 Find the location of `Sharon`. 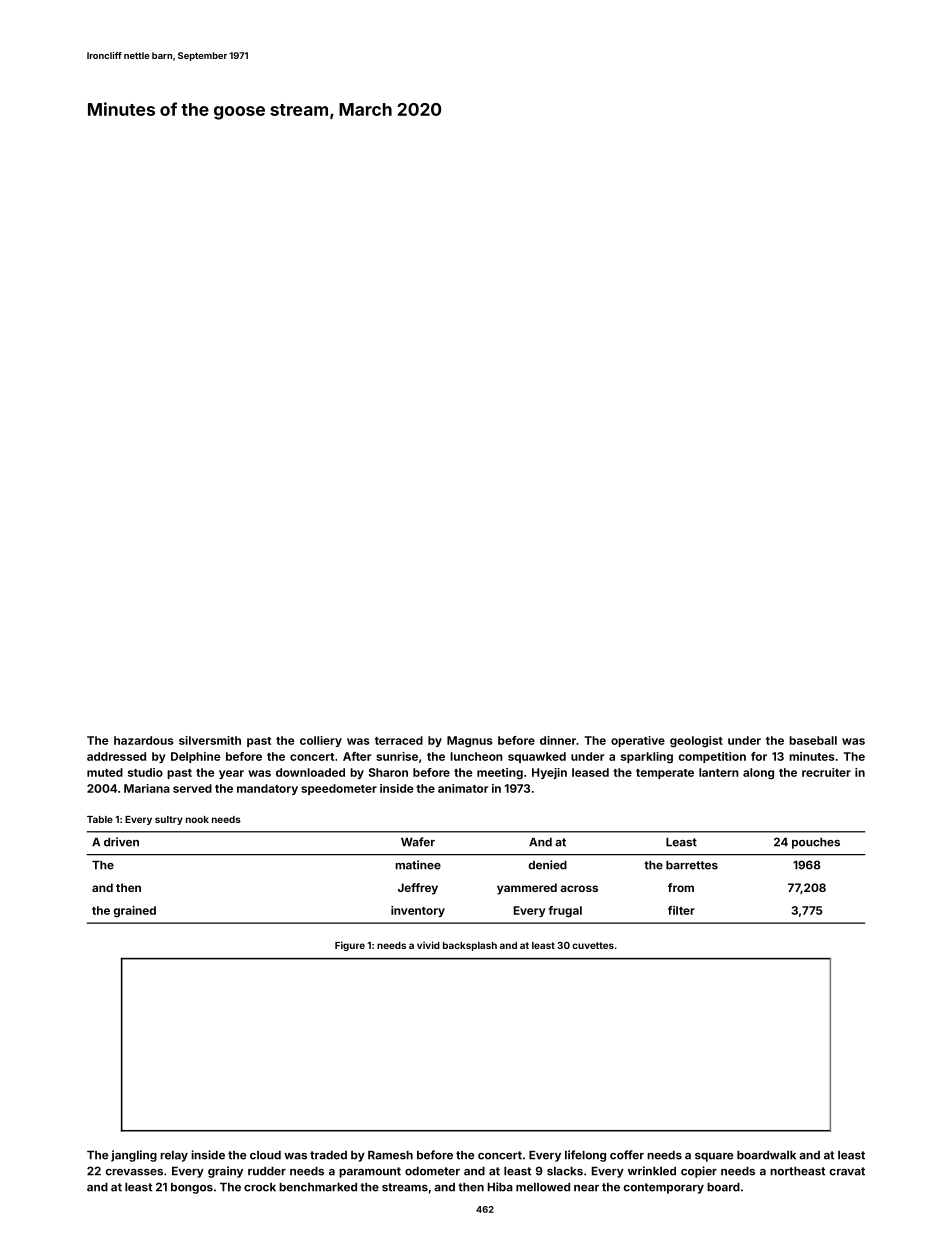

Sharon is located at coordinates (388, 772).
